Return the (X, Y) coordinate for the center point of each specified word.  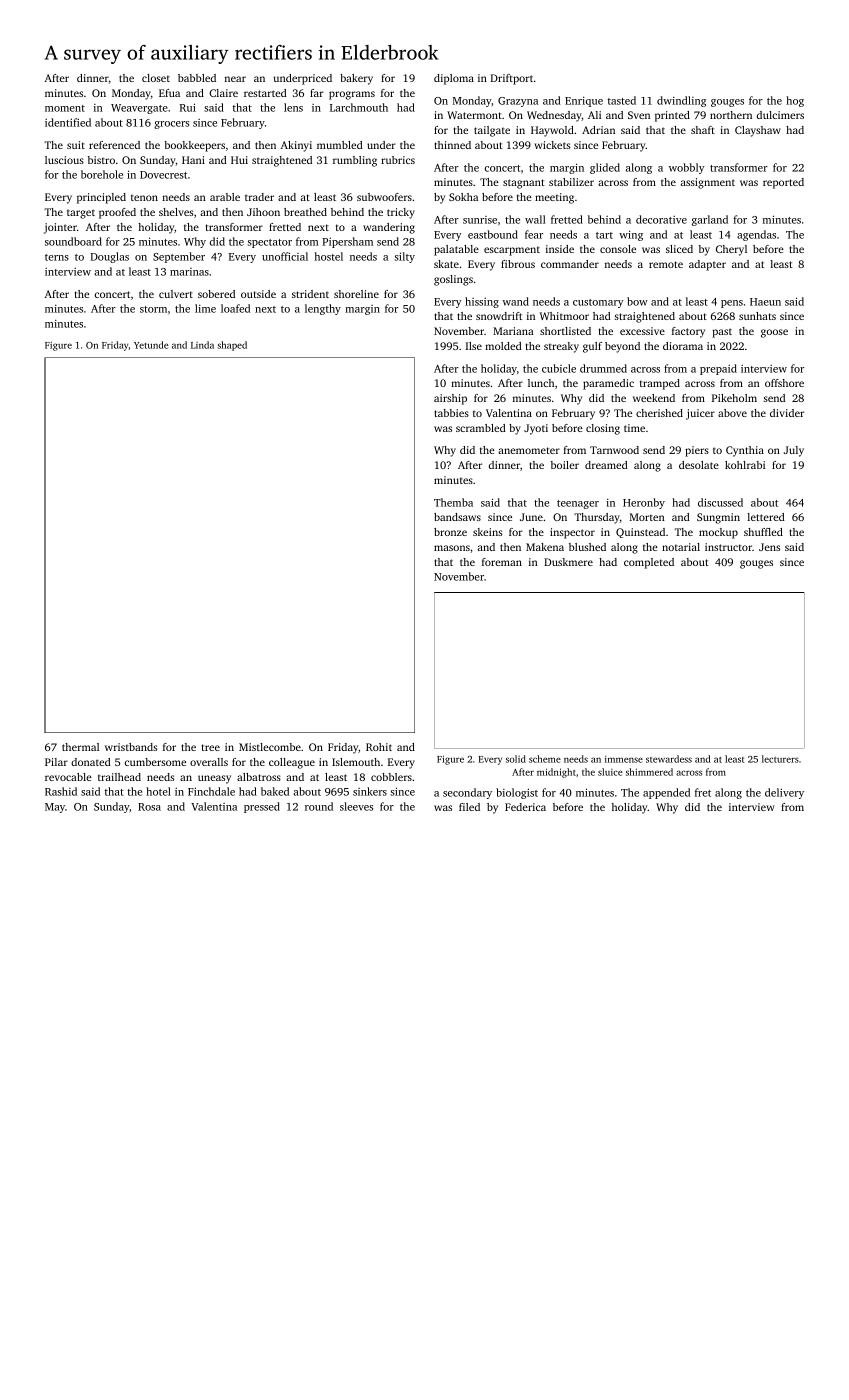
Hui (239, 160)
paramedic (608, 384)
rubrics (398, 160)
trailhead (119, 777)
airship (450, 399)
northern (731, 115)
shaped (232, 346)
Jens (769, 547)
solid (516, 759)
